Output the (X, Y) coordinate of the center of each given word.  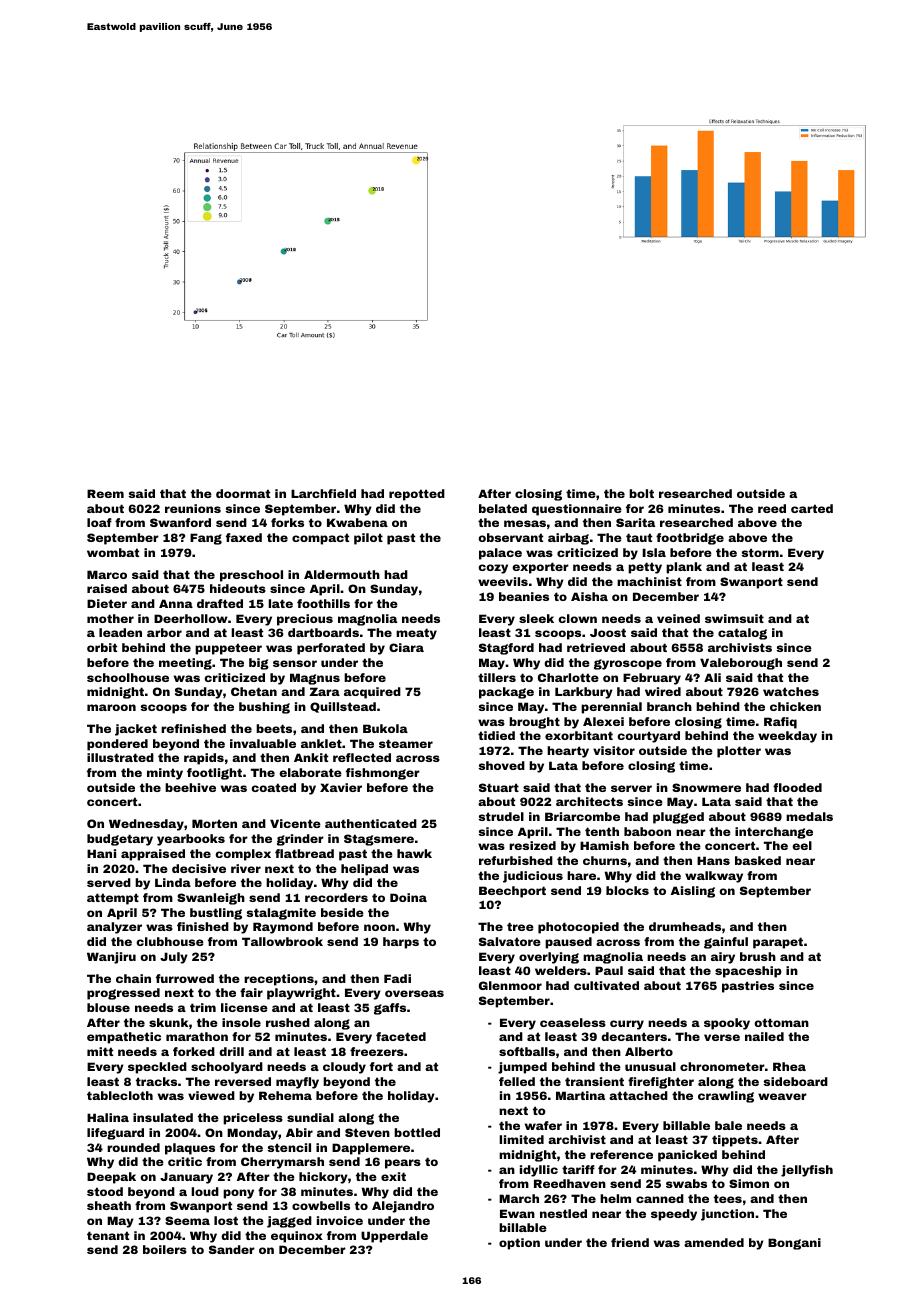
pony (238, 1194)
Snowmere (706, 787)
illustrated (120, 757)
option (519, 1244)
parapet (778, 943)
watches (791, 691)
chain (133, 978)
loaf (99, 522)
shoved (501, 765)
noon (379, 927)
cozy (493, 569)
